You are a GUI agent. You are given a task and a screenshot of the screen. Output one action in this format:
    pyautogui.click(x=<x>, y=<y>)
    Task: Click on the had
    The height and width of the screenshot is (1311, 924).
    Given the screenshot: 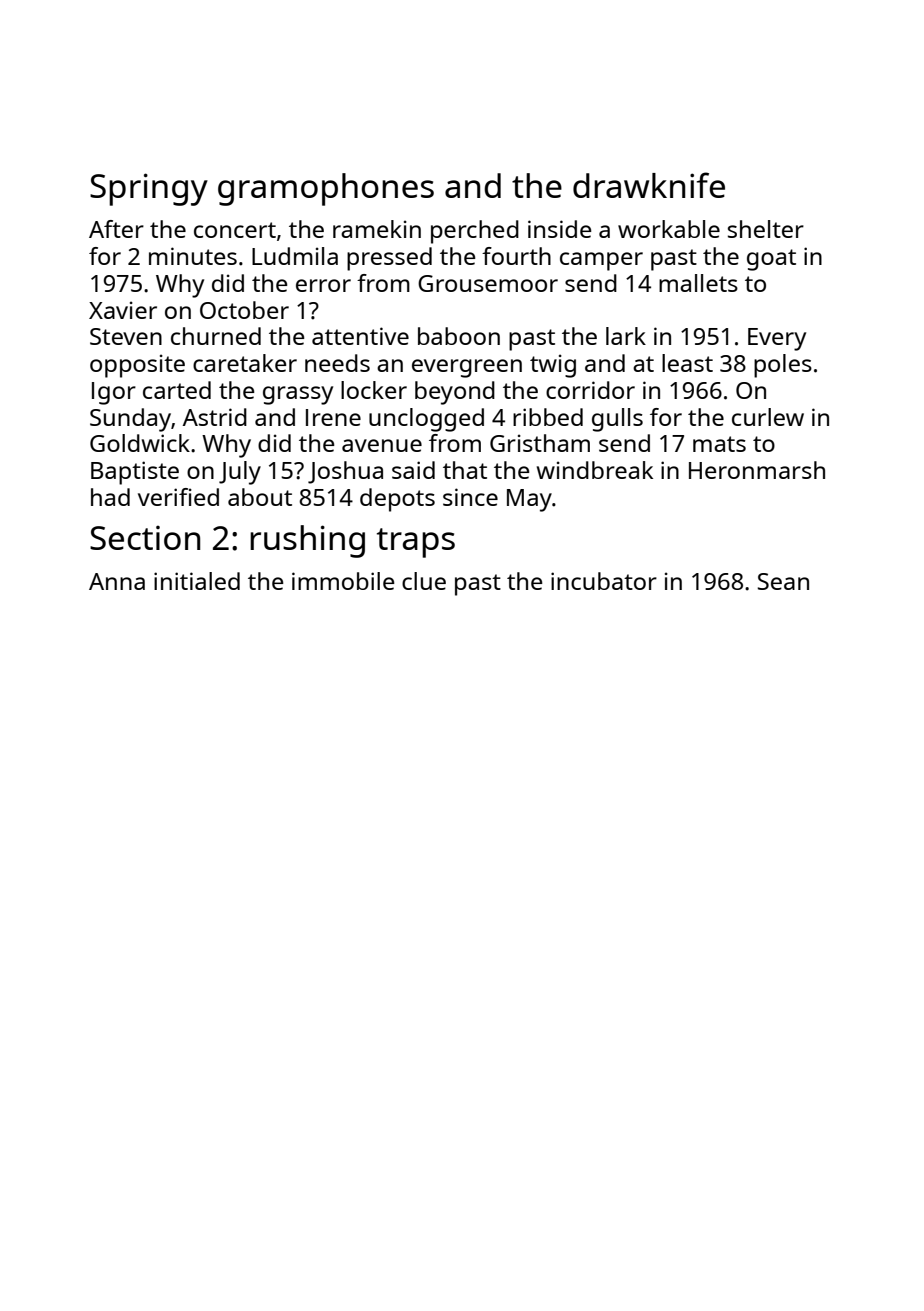 What is the action you would take?
    pyautogui.click(x=110, y=497)
